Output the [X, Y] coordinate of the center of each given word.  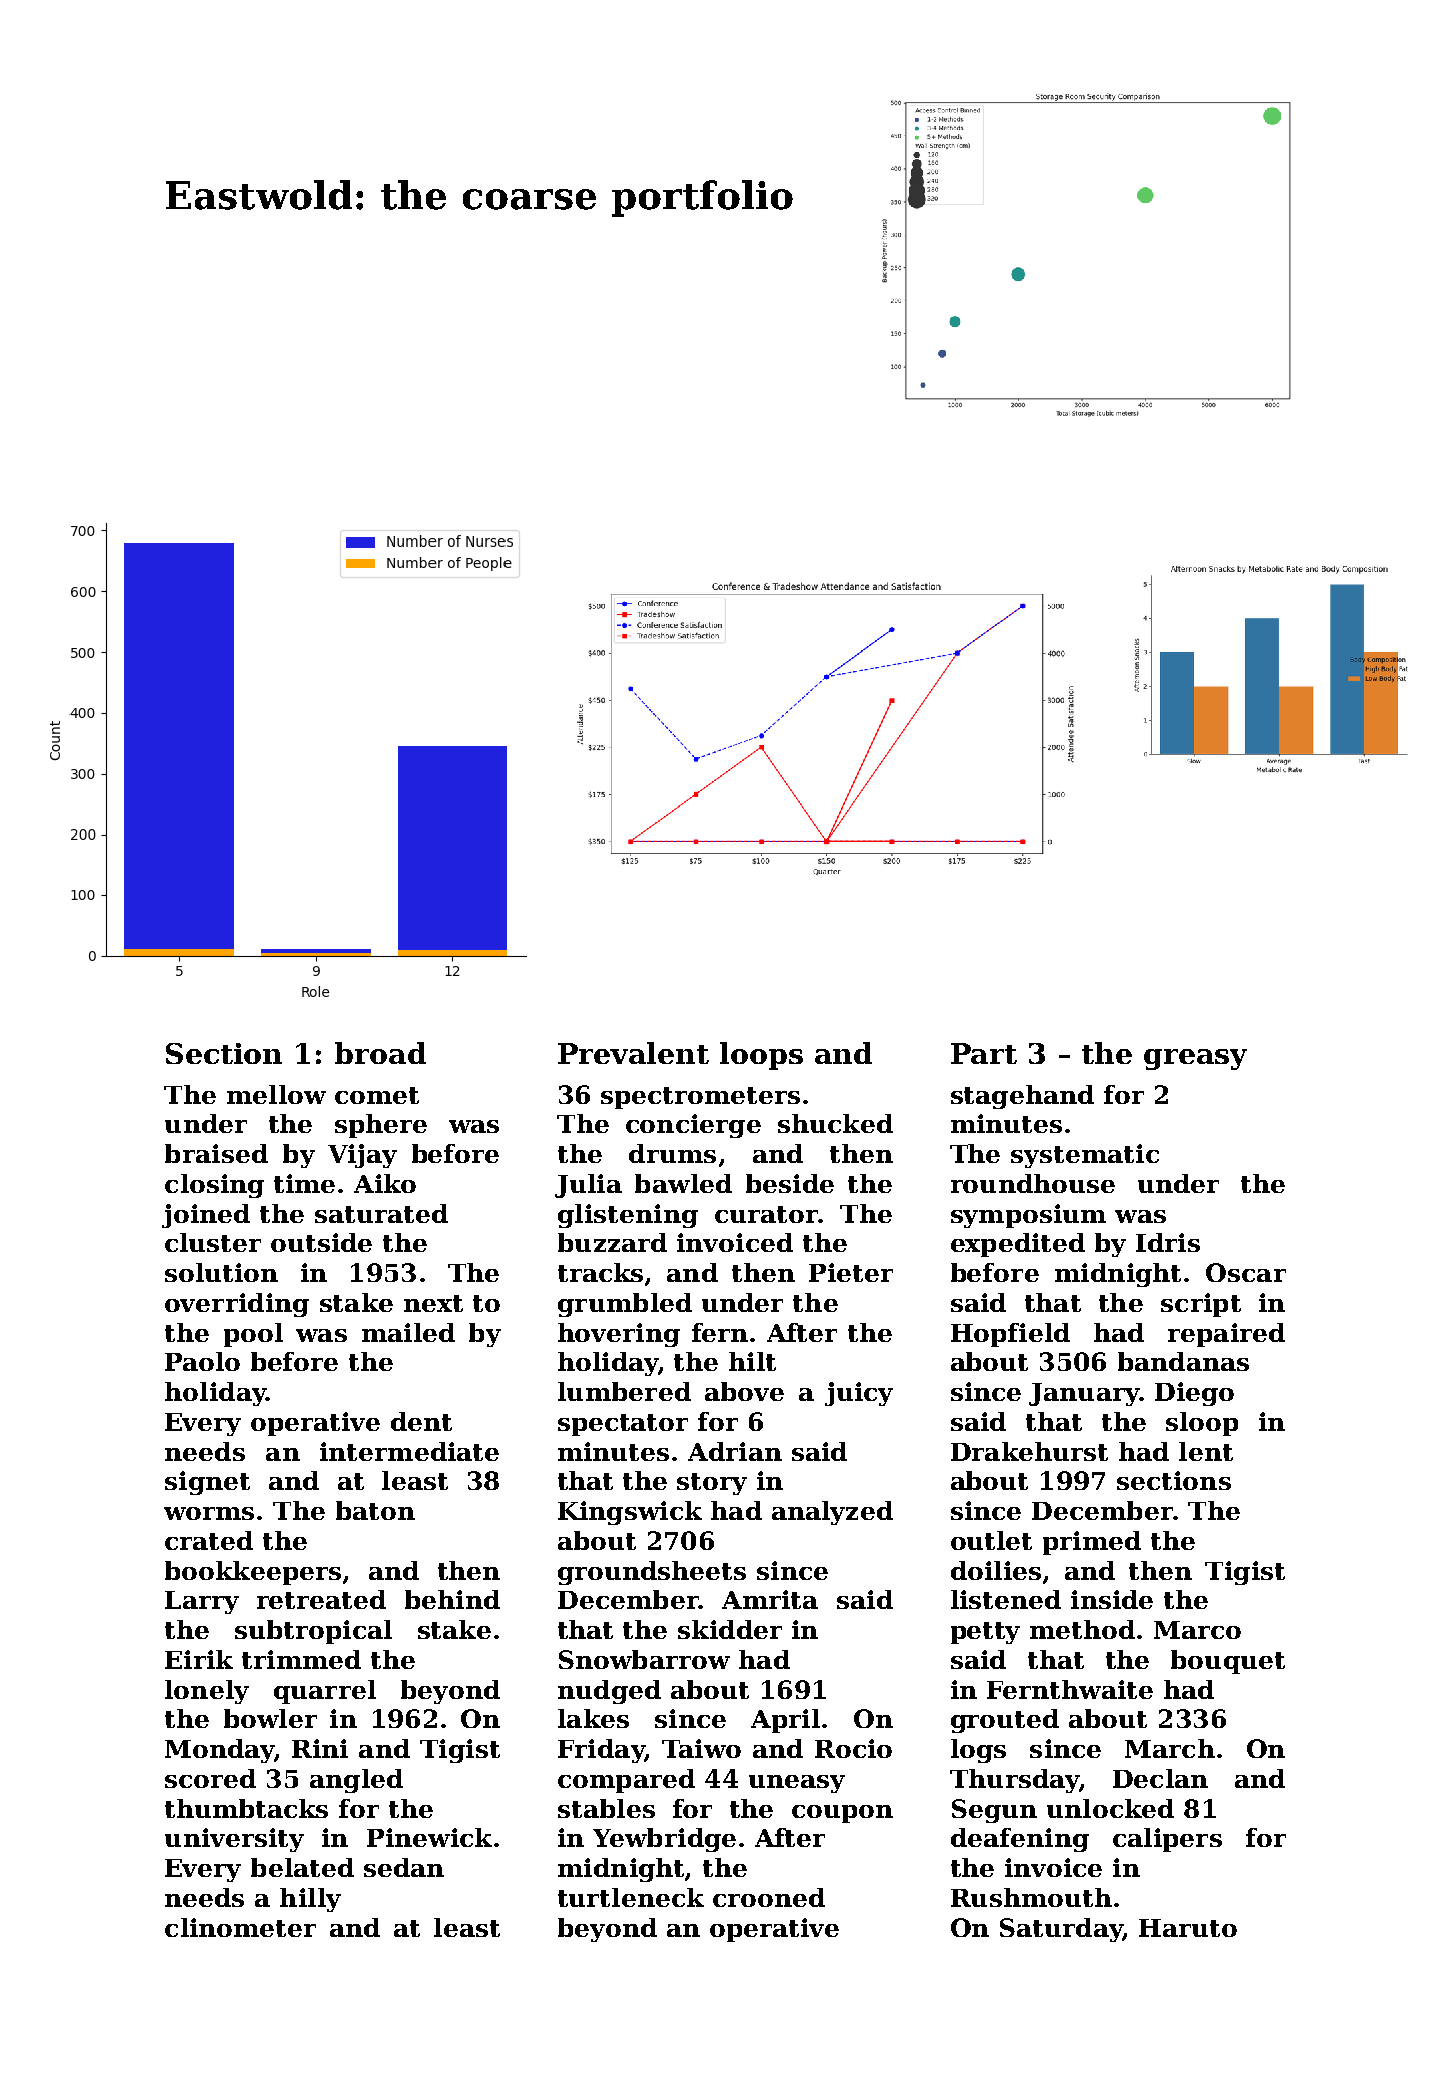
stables [606, 1808]
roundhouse [1033, 1183]
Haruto [1188, 1928]
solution [221, 1272]
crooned [769, 1897]
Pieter [851, 1272]
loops [761, 1056]
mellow [276, 1094]
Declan [1160, 1778]
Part [984, 1053]
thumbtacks [246, 1808]
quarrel [325, 1692]
